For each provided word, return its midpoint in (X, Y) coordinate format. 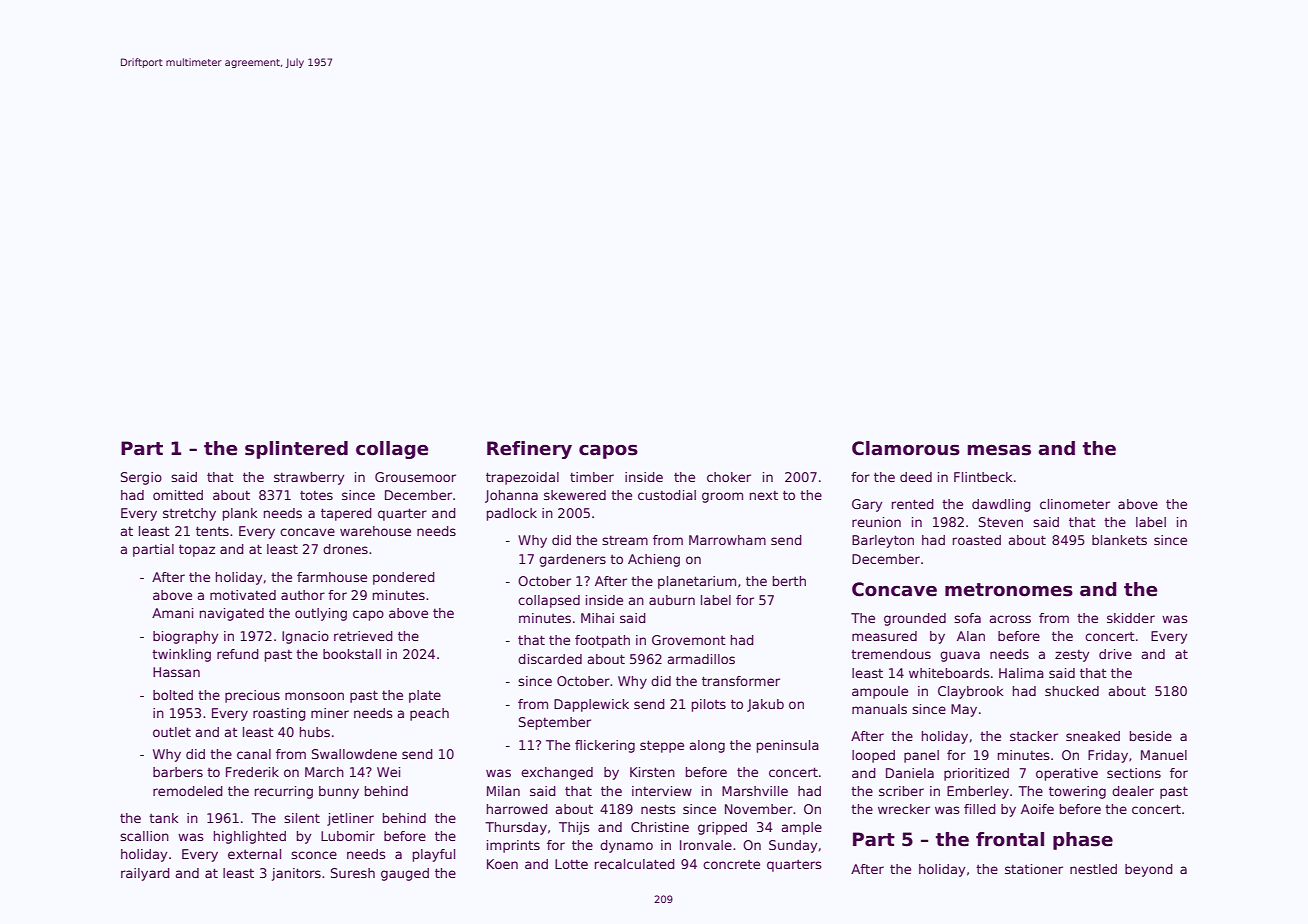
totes (316, 495)
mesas (999, 450)
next (764, 495)
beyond (1149, 870)
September (555, 723)
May (964, 710)
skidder (1131, 618)
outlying (321, 614)
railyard (145, 874)
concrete (731, 864)
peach (429, 714)
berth (789, 581)
